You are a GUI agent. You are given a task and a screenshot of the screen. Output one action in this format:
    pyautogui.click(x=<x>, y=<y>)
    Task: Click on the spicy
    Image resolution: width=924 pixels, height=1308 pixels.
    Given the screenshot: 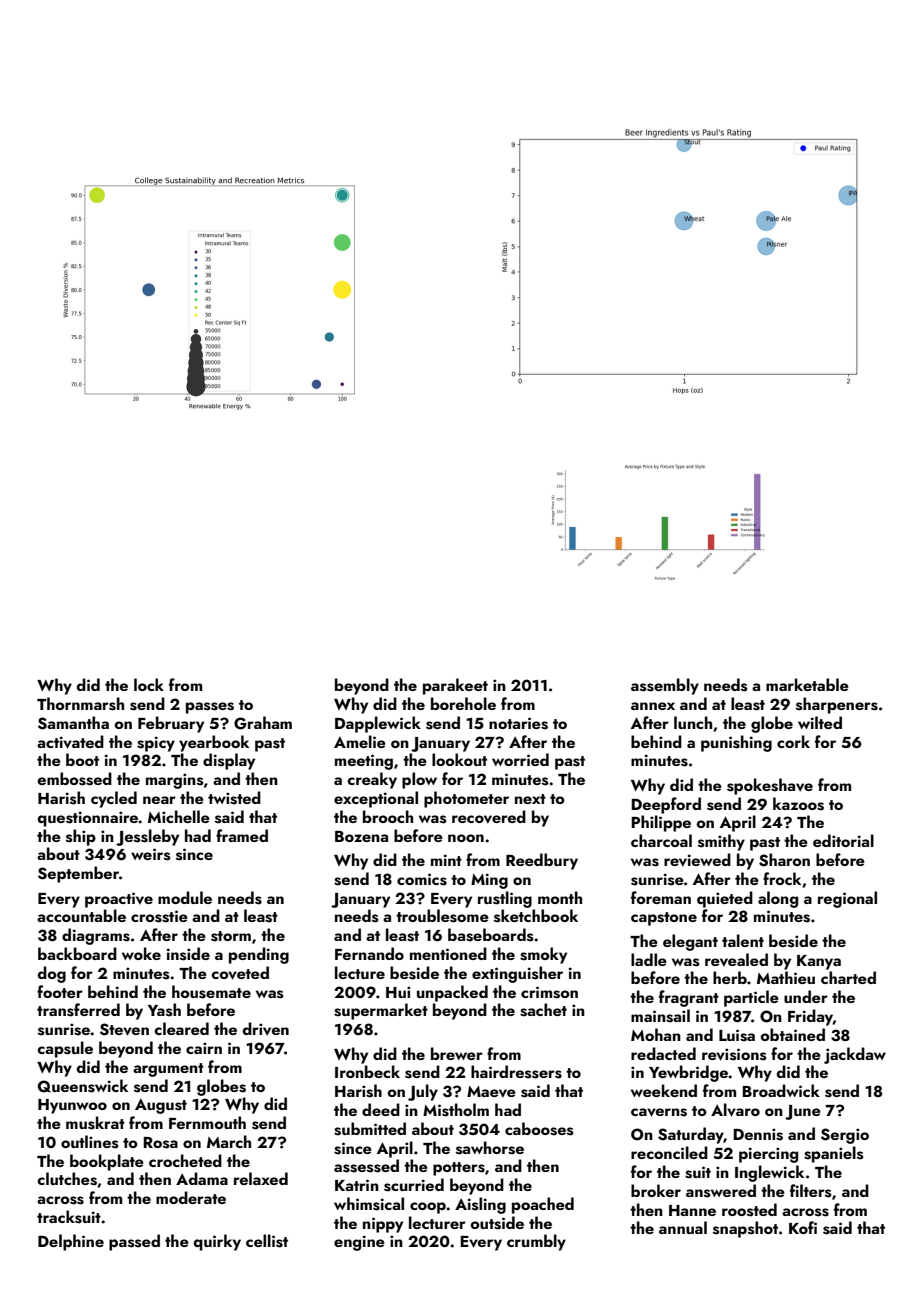 What is the action you would take?
    pyautogui.click(x=156, y=744)
